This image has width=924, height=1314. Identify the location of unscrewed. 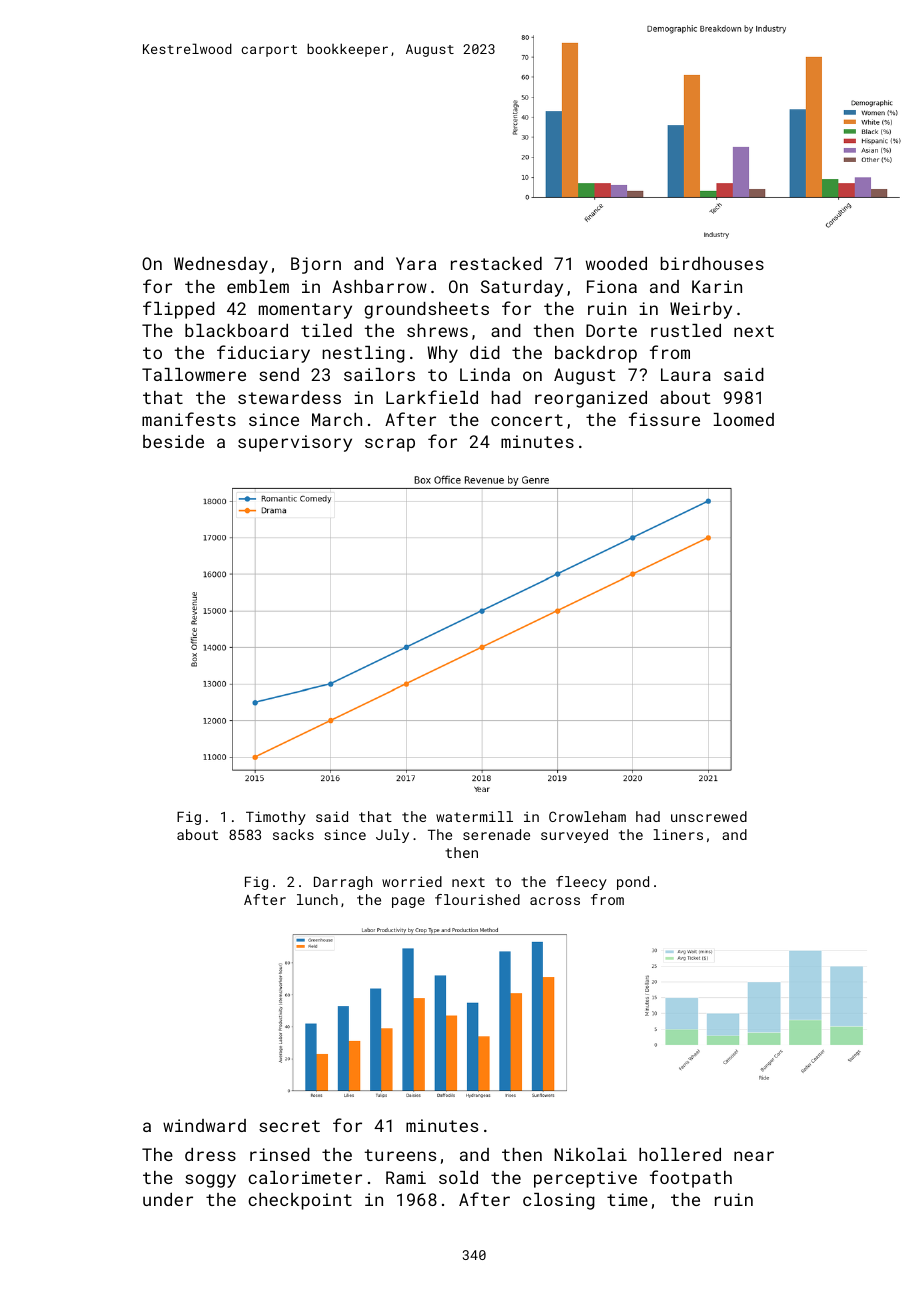
(709, 816).
